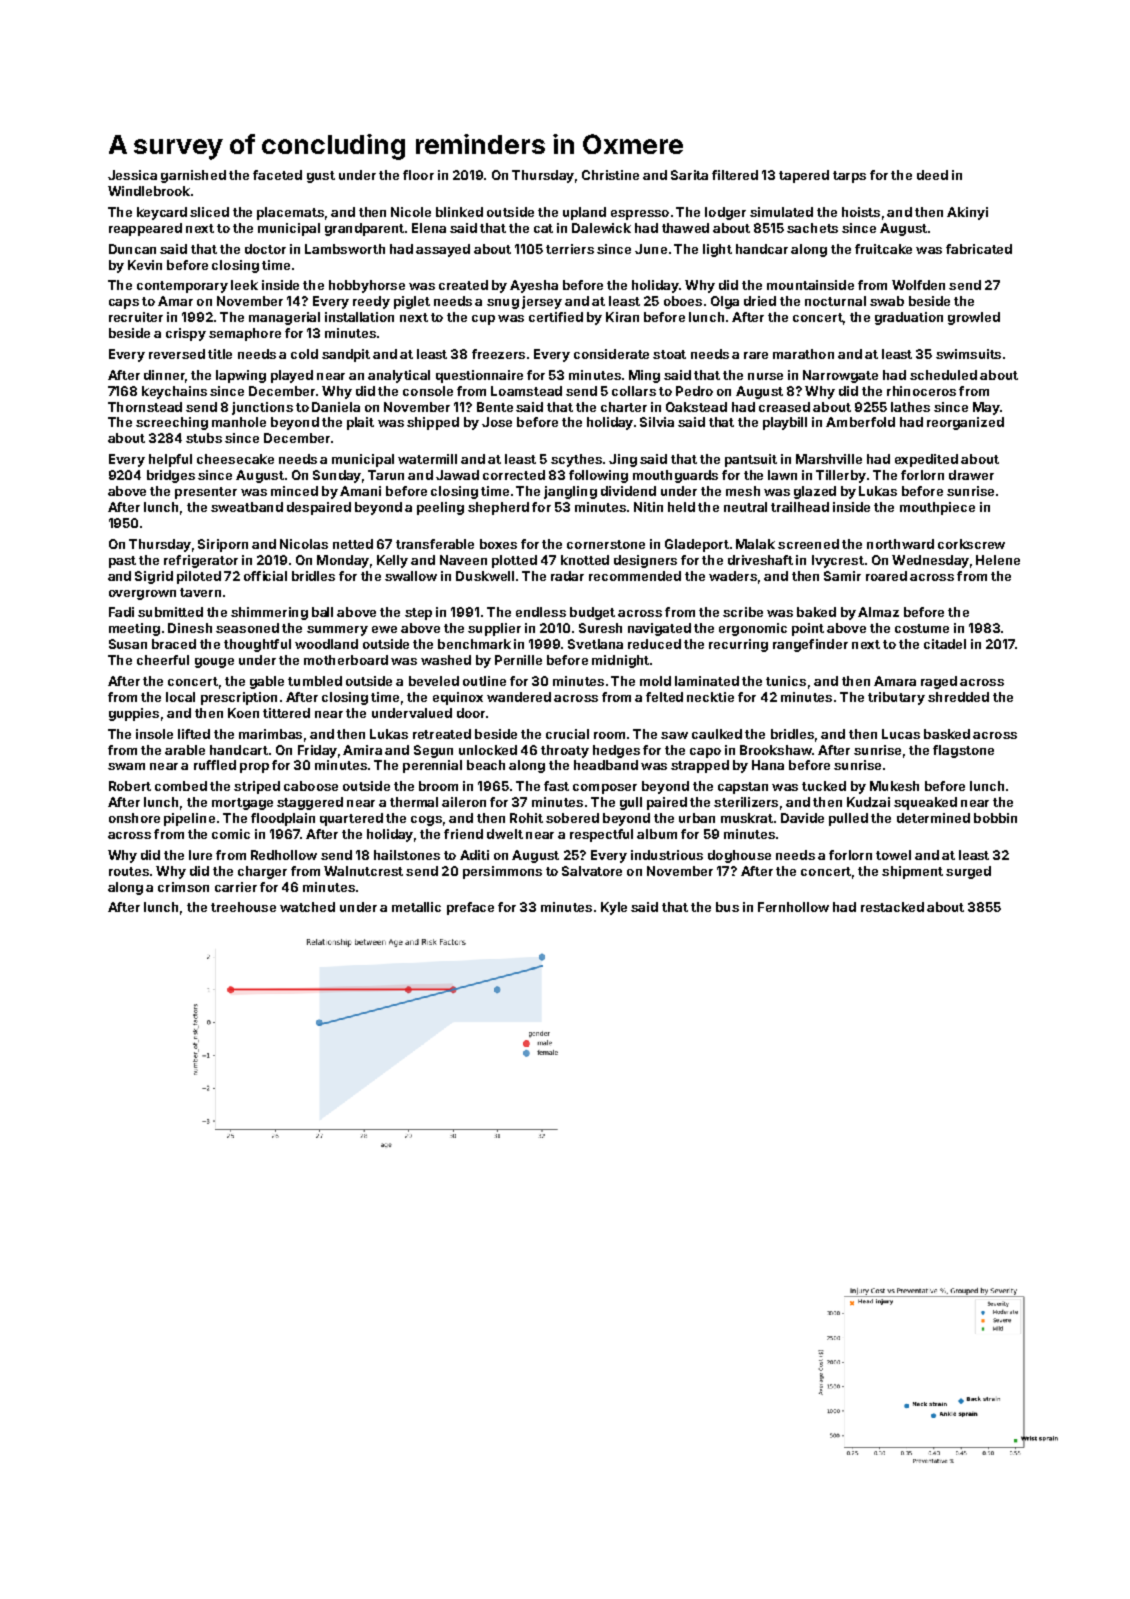 The width and height of the screenshot is (1130, 1599). I want to click on Tillerby, so click(841, 476).
